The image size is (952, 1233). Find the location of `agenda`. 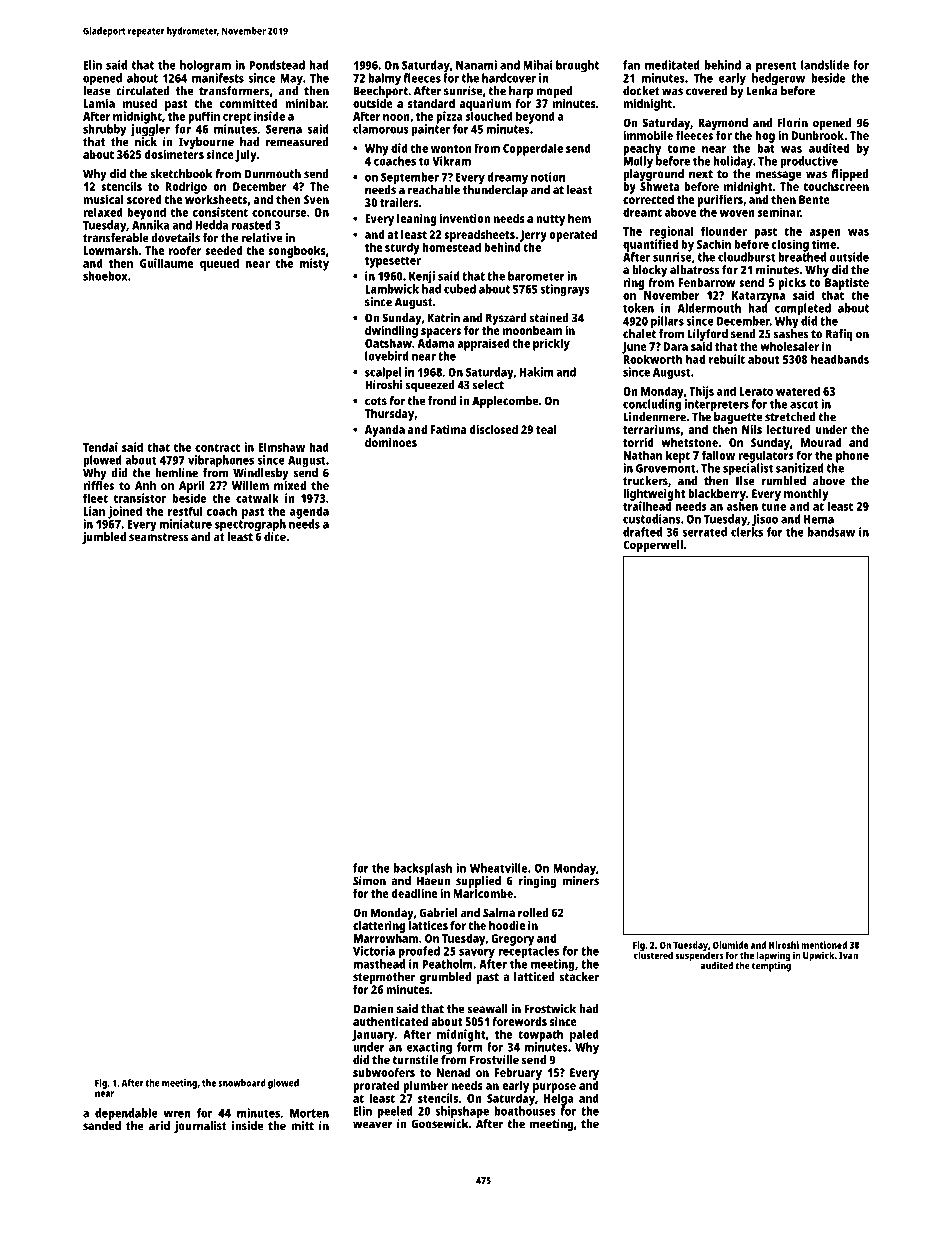

agenda is located at coordinates (309, 512).
